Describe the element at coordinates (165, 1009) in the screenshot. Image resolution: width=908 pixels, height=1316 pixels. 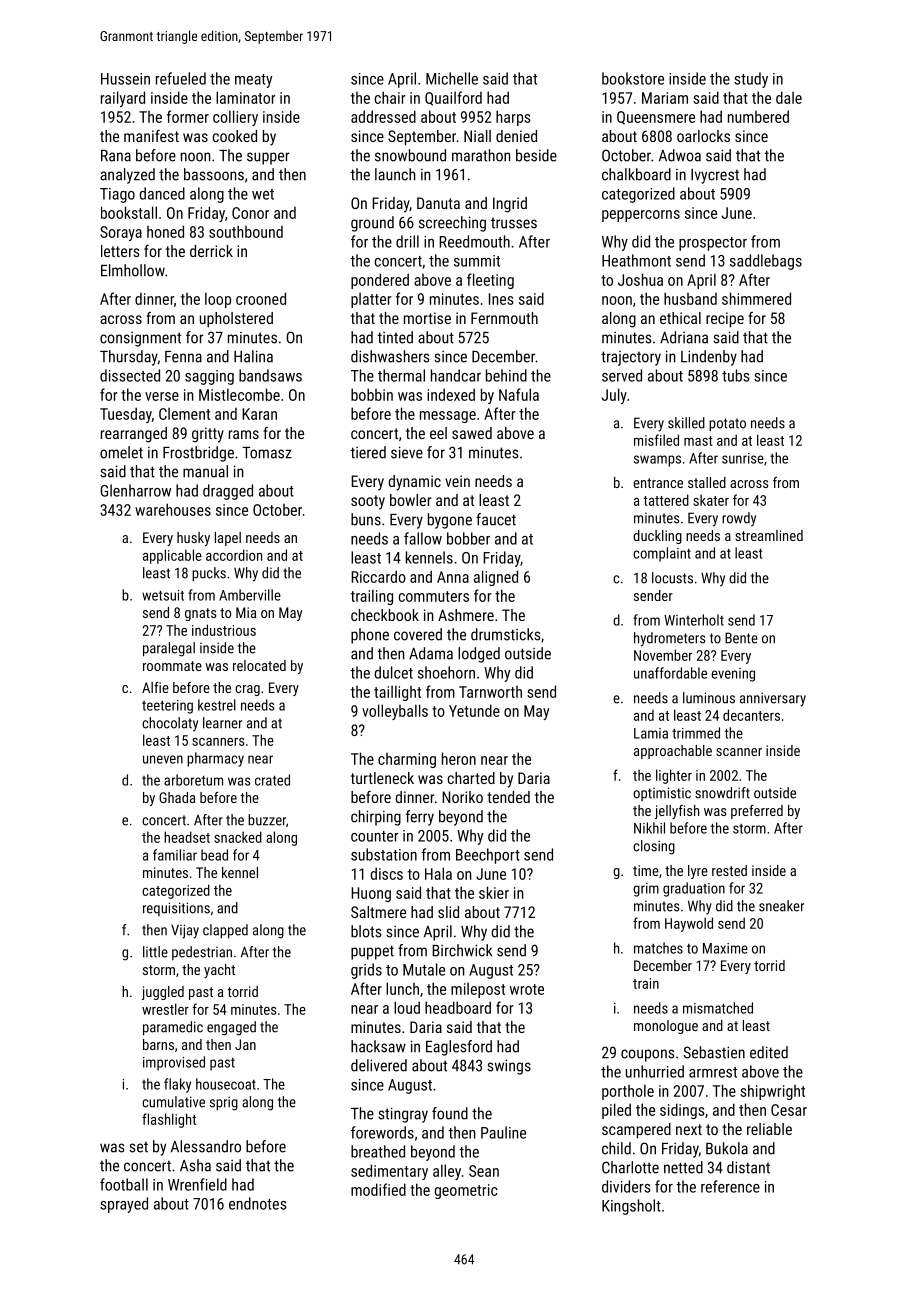
I see `wrestler` at that location.
